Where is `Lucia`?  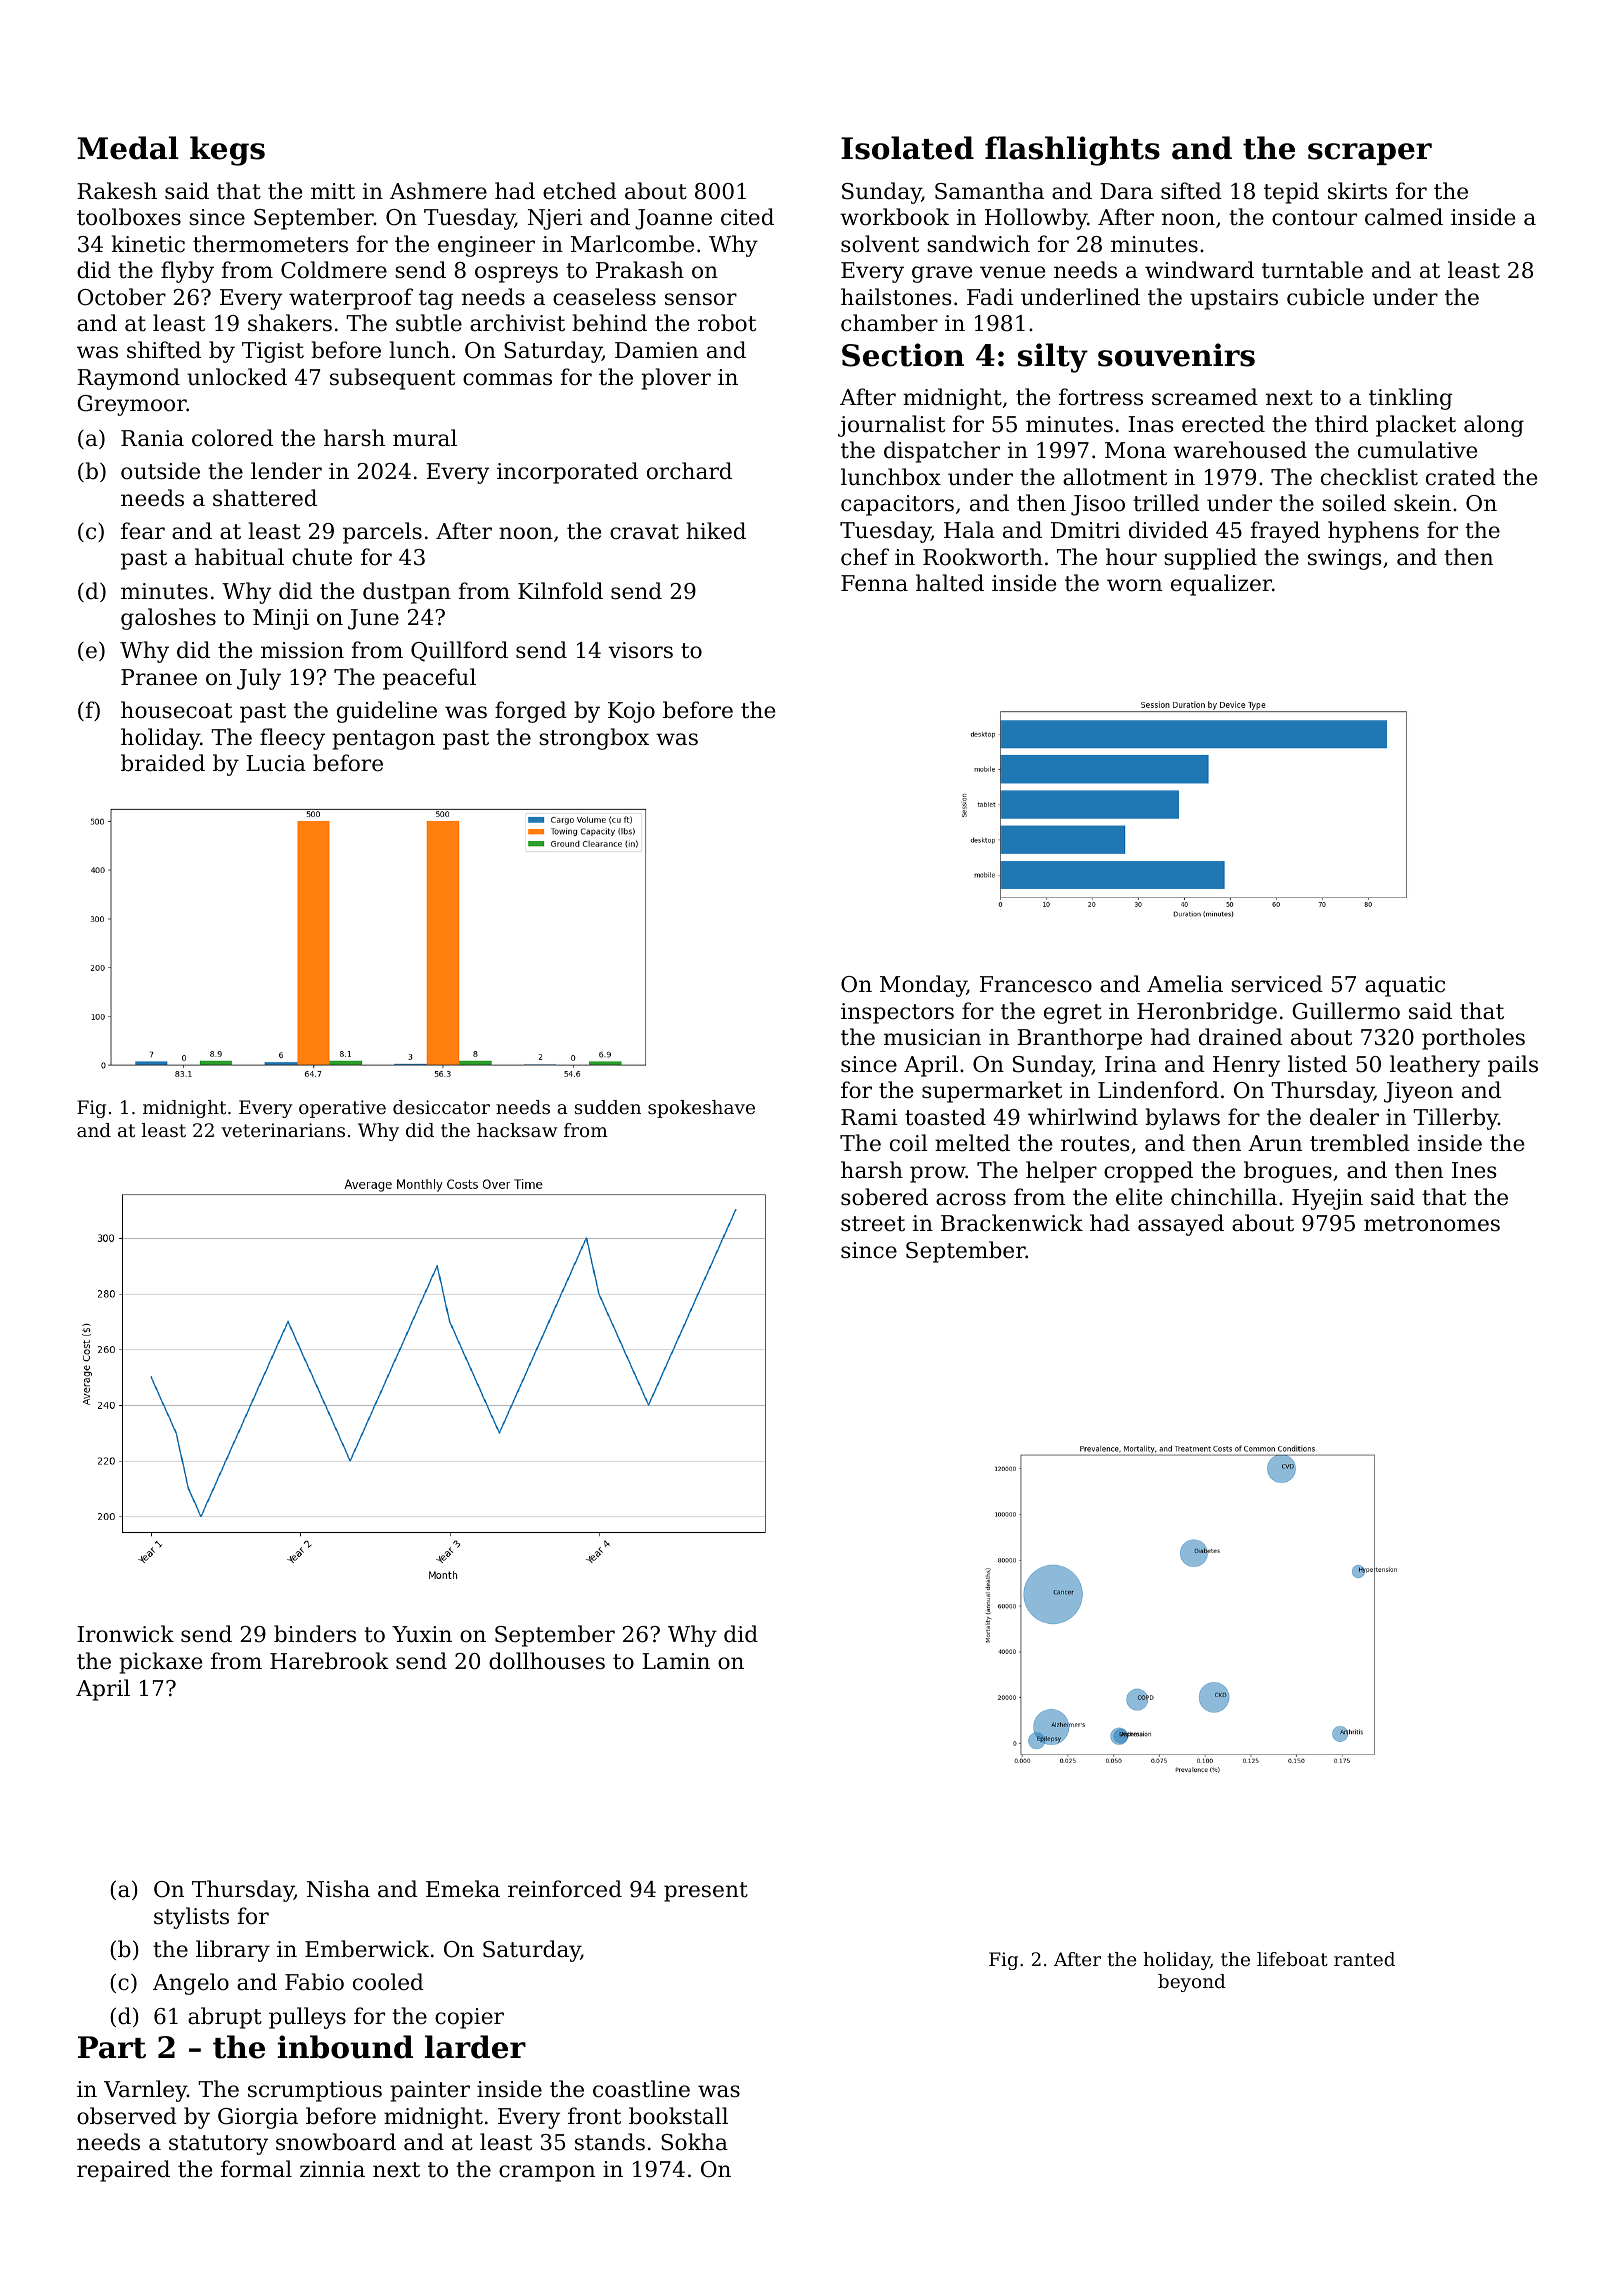
Lucia is located at coordinates (276, 763).
